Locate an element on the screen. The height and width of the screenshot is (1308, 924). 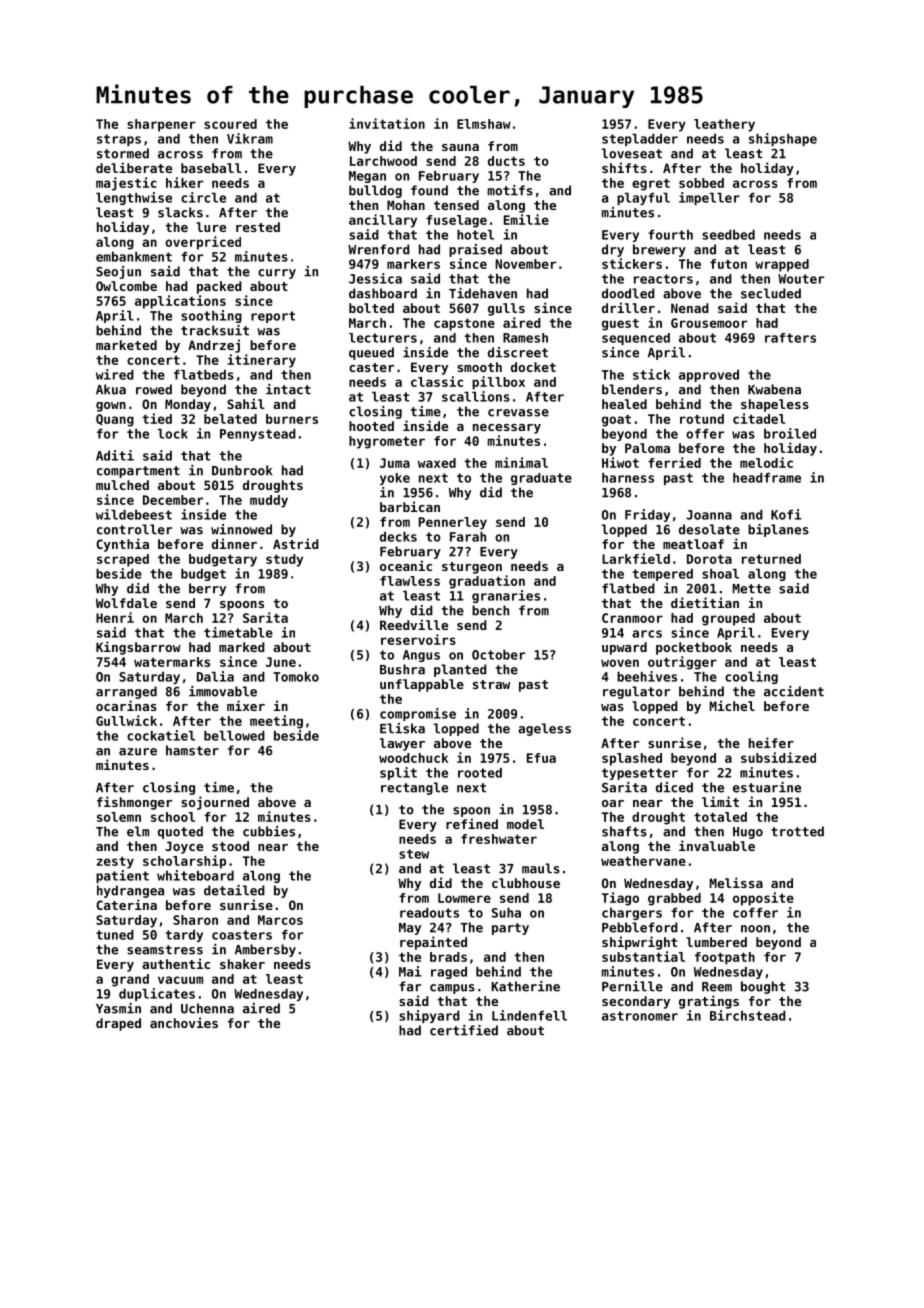
Farah is located at coordinates (468, 537).
